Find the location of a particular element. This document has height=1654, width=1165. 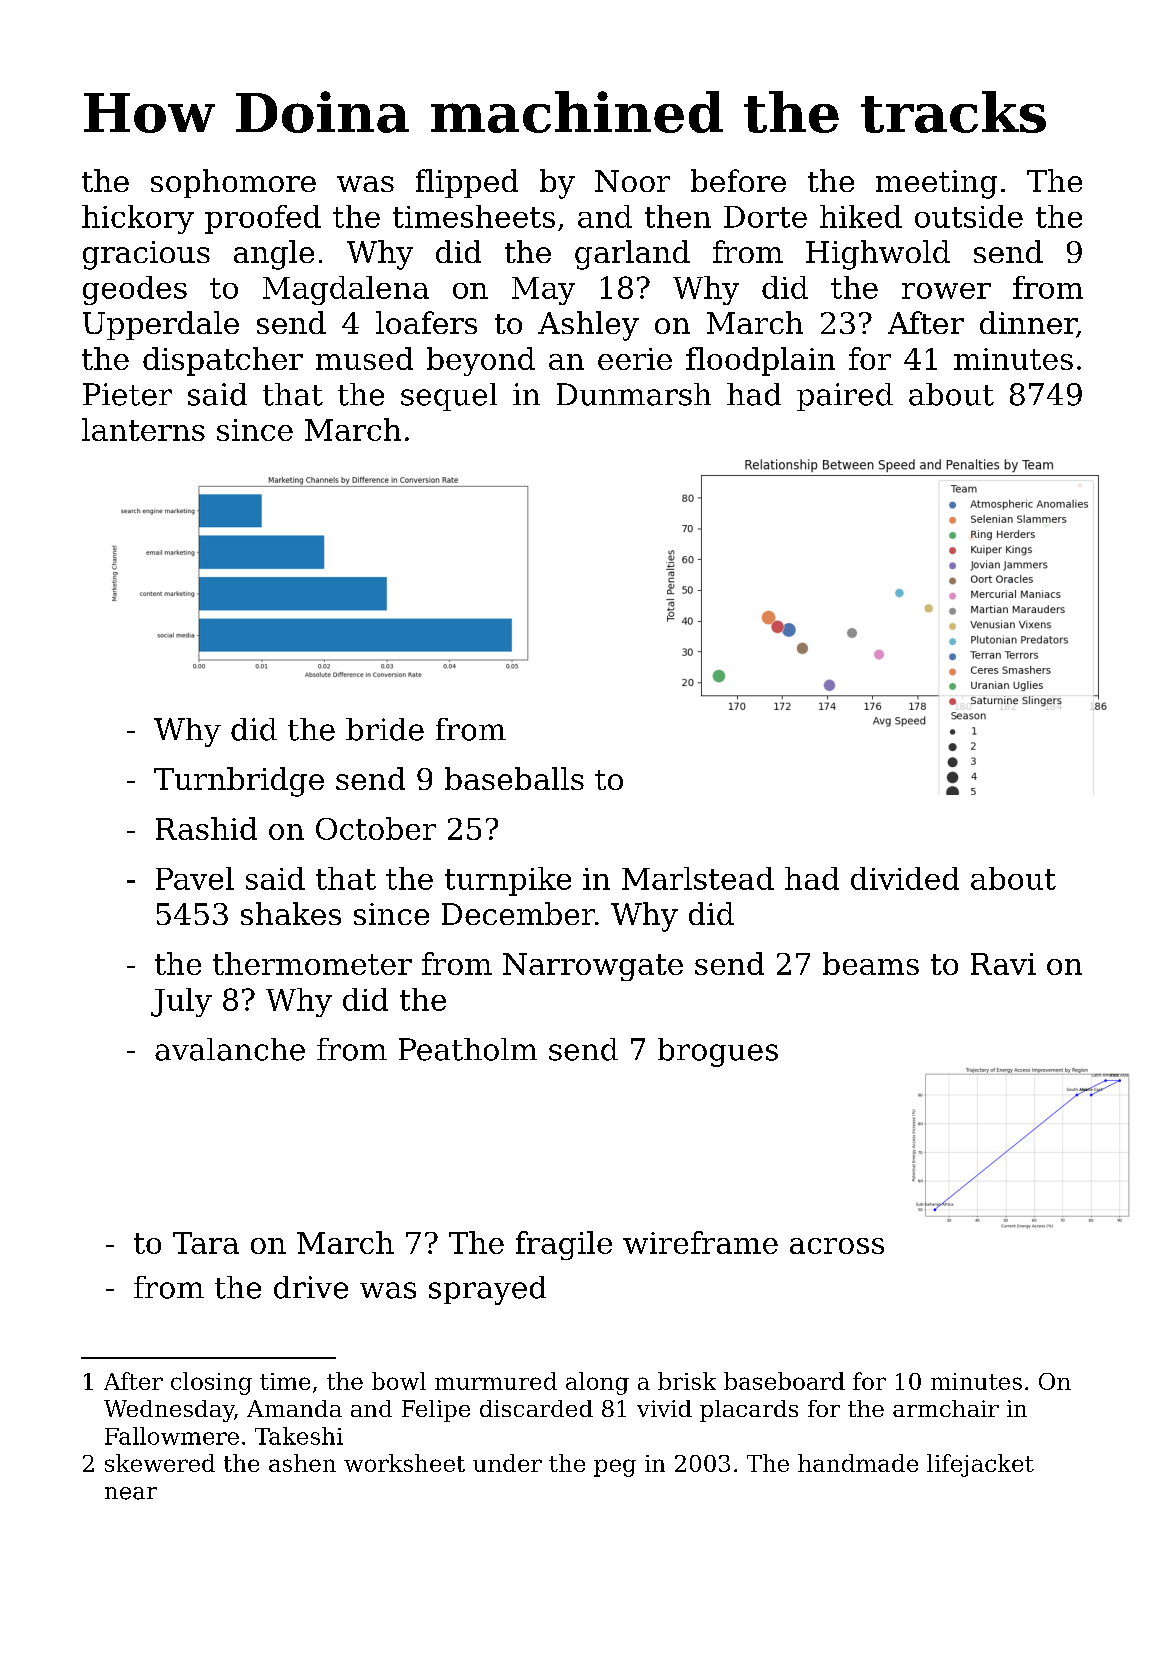

Ravi is located at coordinates (1003, 964).
